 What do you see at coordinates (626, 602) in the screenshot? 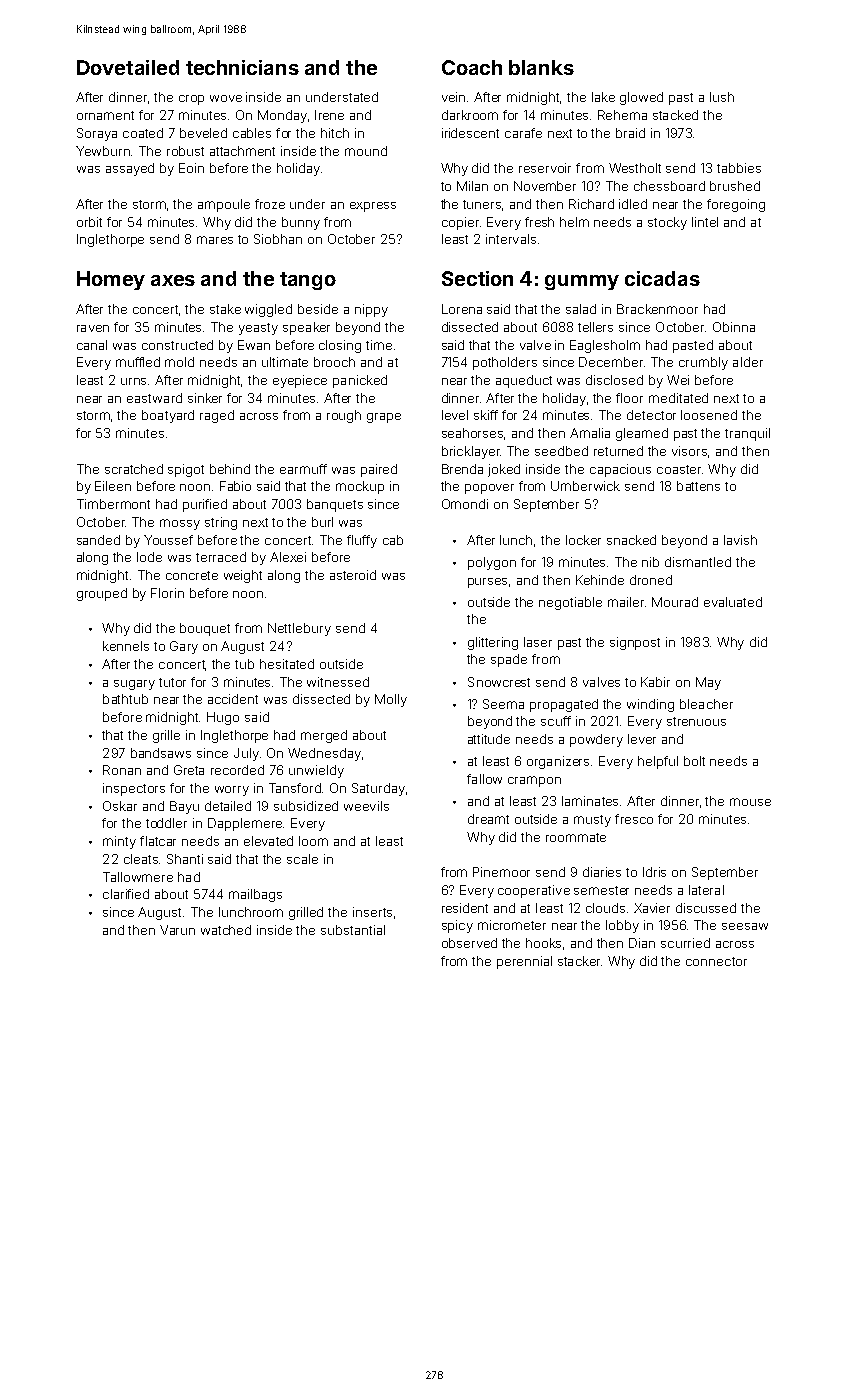
I see `mailer` at bounding box center [626, 602].
